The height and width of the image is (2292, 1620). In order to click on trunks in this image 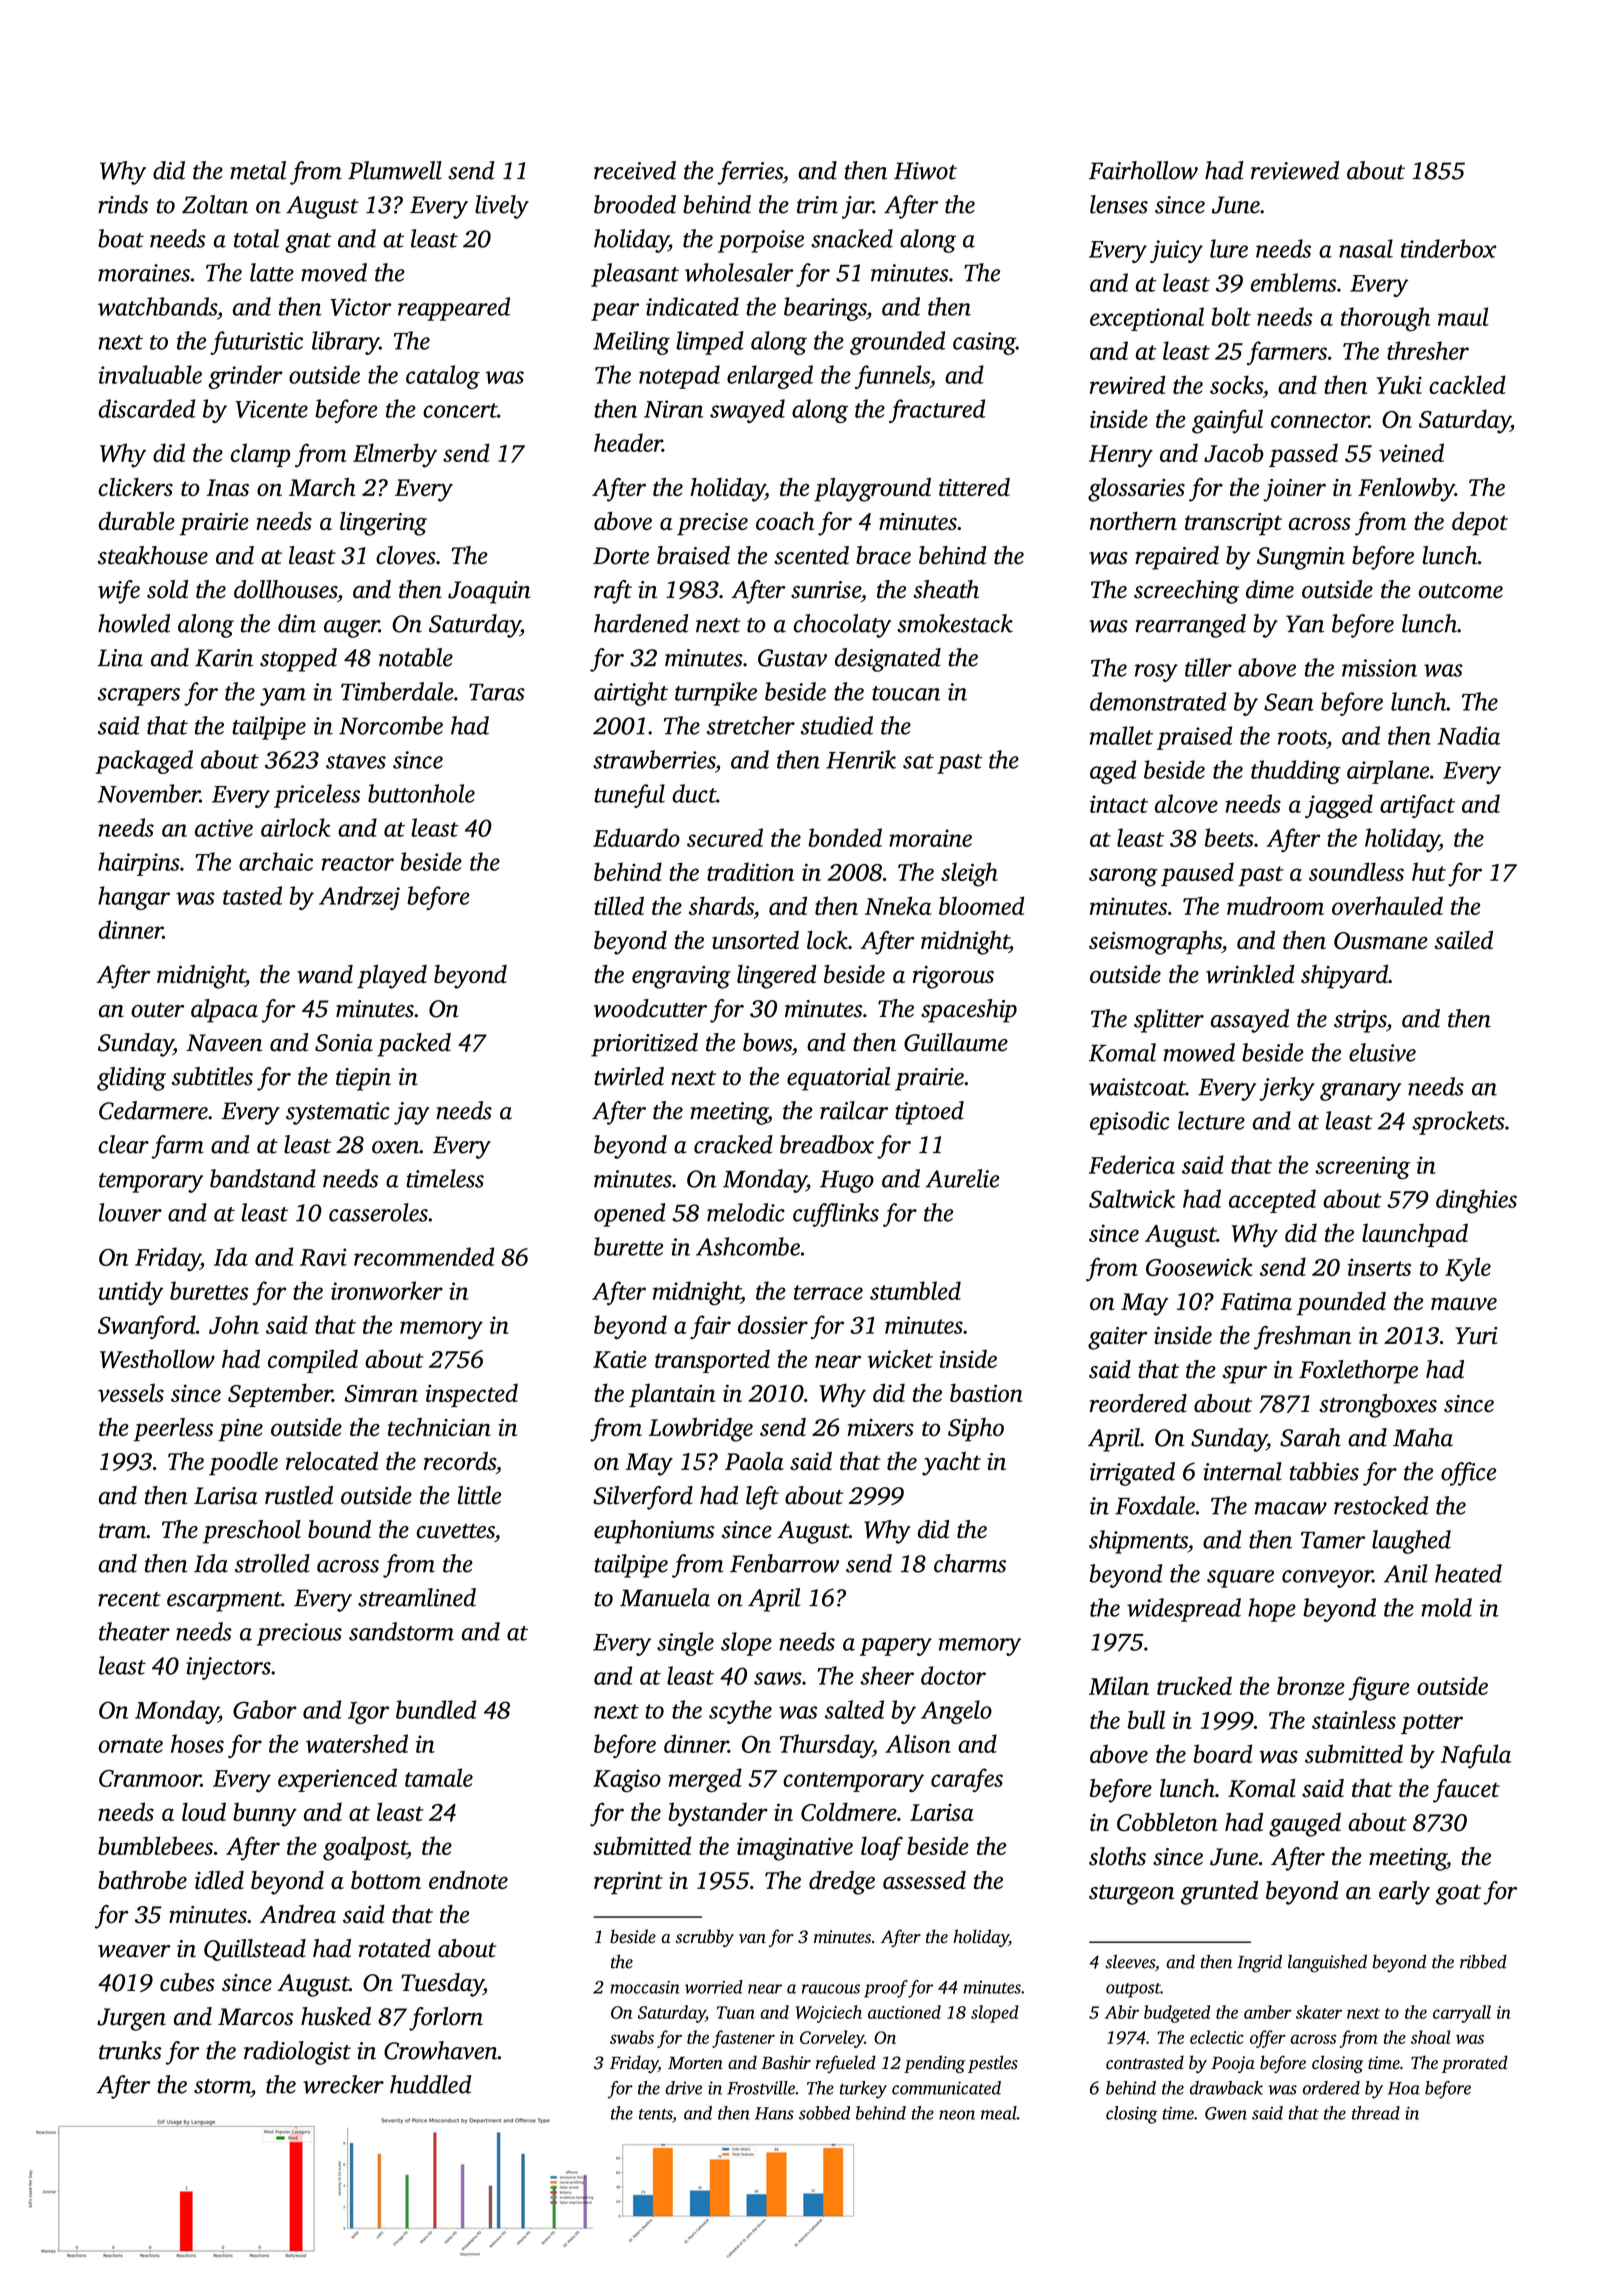, I will do `click(130, 2050)`.
